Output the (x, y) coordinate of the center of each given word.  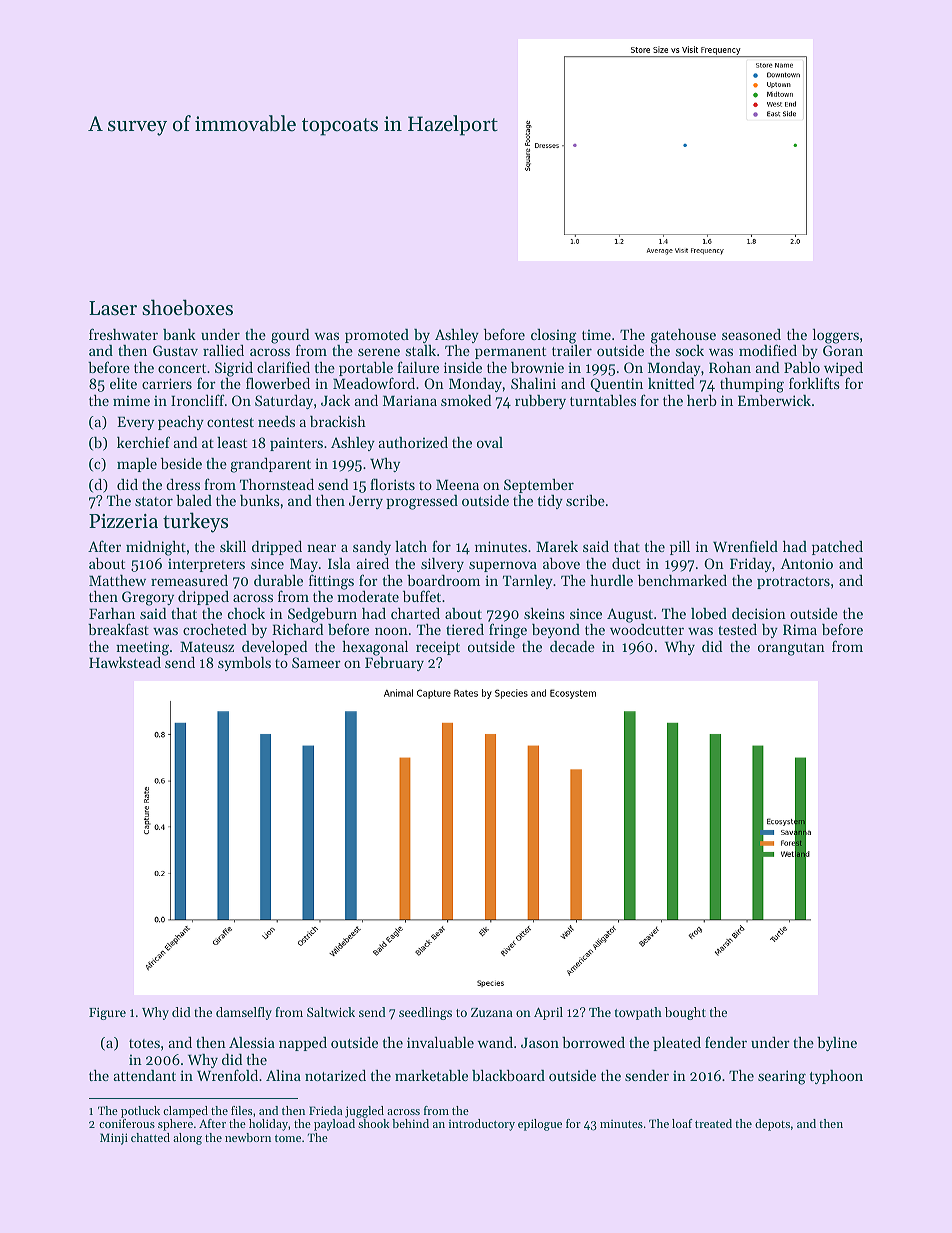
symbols (244, 664)
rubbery (540, 402)
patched (837, 548)
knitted (671, 383)
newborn (248, 1137)
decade (572, 646)
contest (230, 422)
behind (410, 1123)
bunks (260, 500)
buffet (422, 596)
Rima (800, 629)
